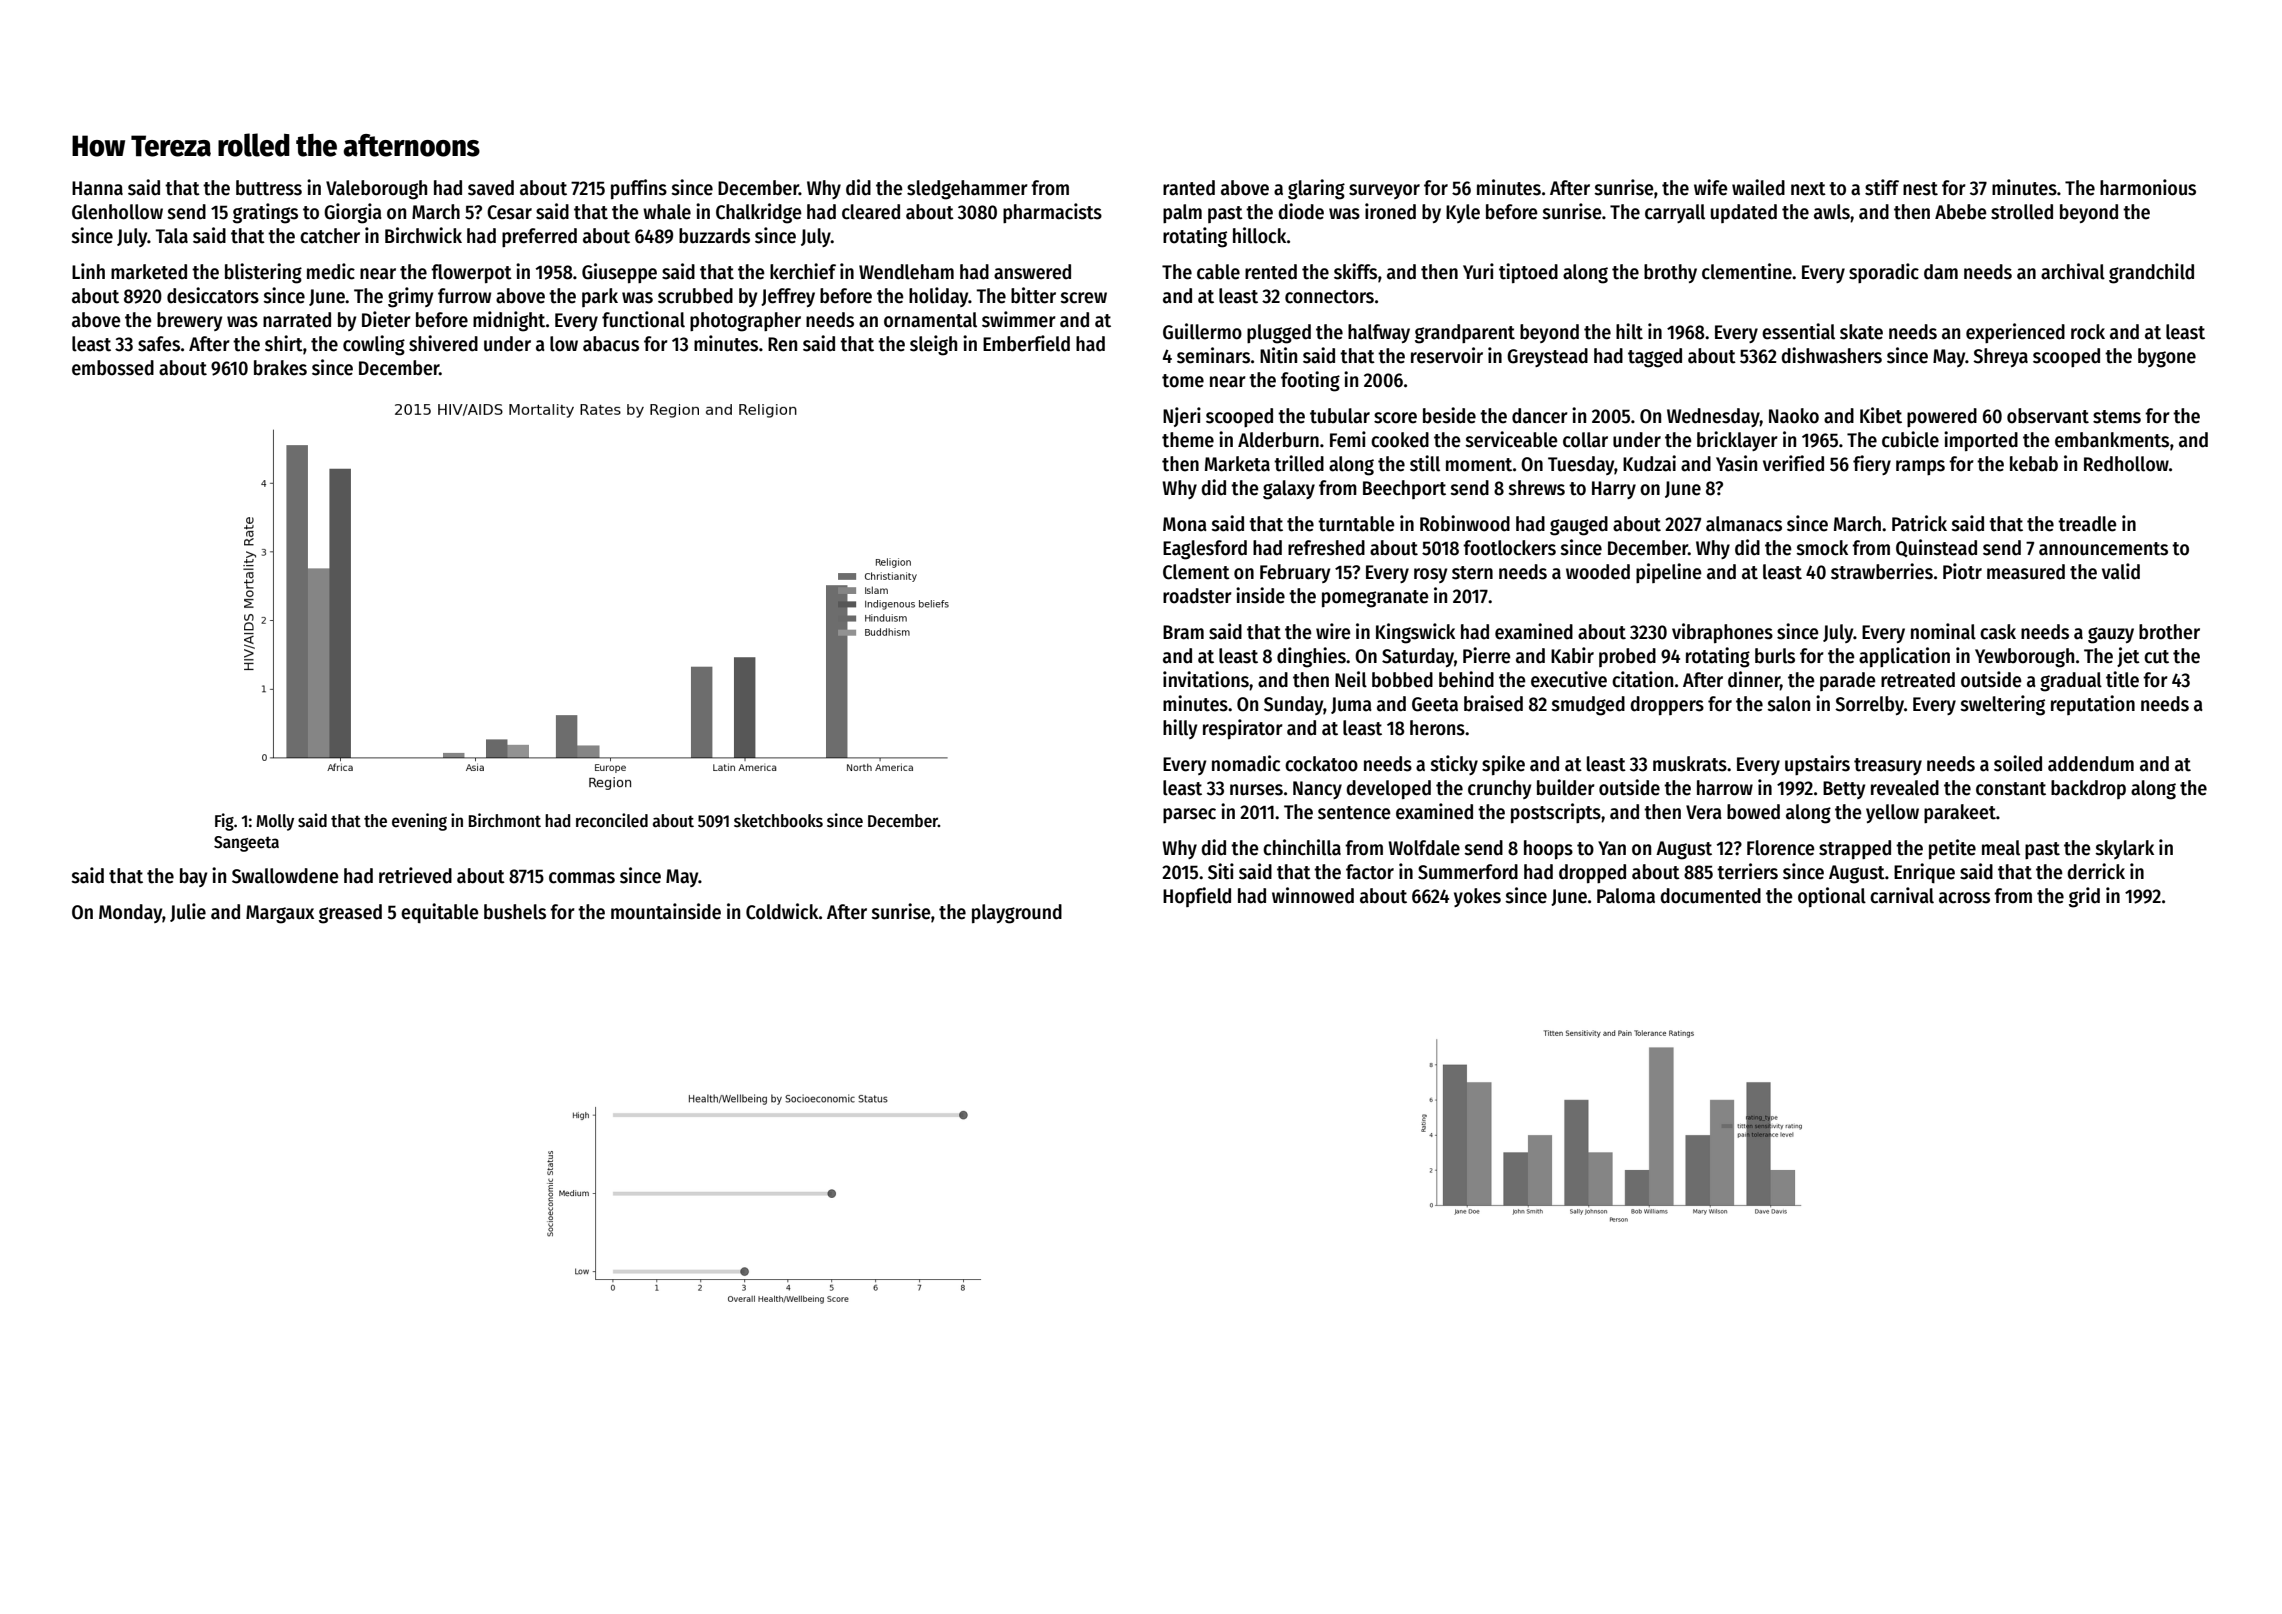 The width and height of the document is (2282, 1614). What do you see at coordinates (1402, 680) in the document?
I see `bobbed` at bounding box center [1402, 680].
